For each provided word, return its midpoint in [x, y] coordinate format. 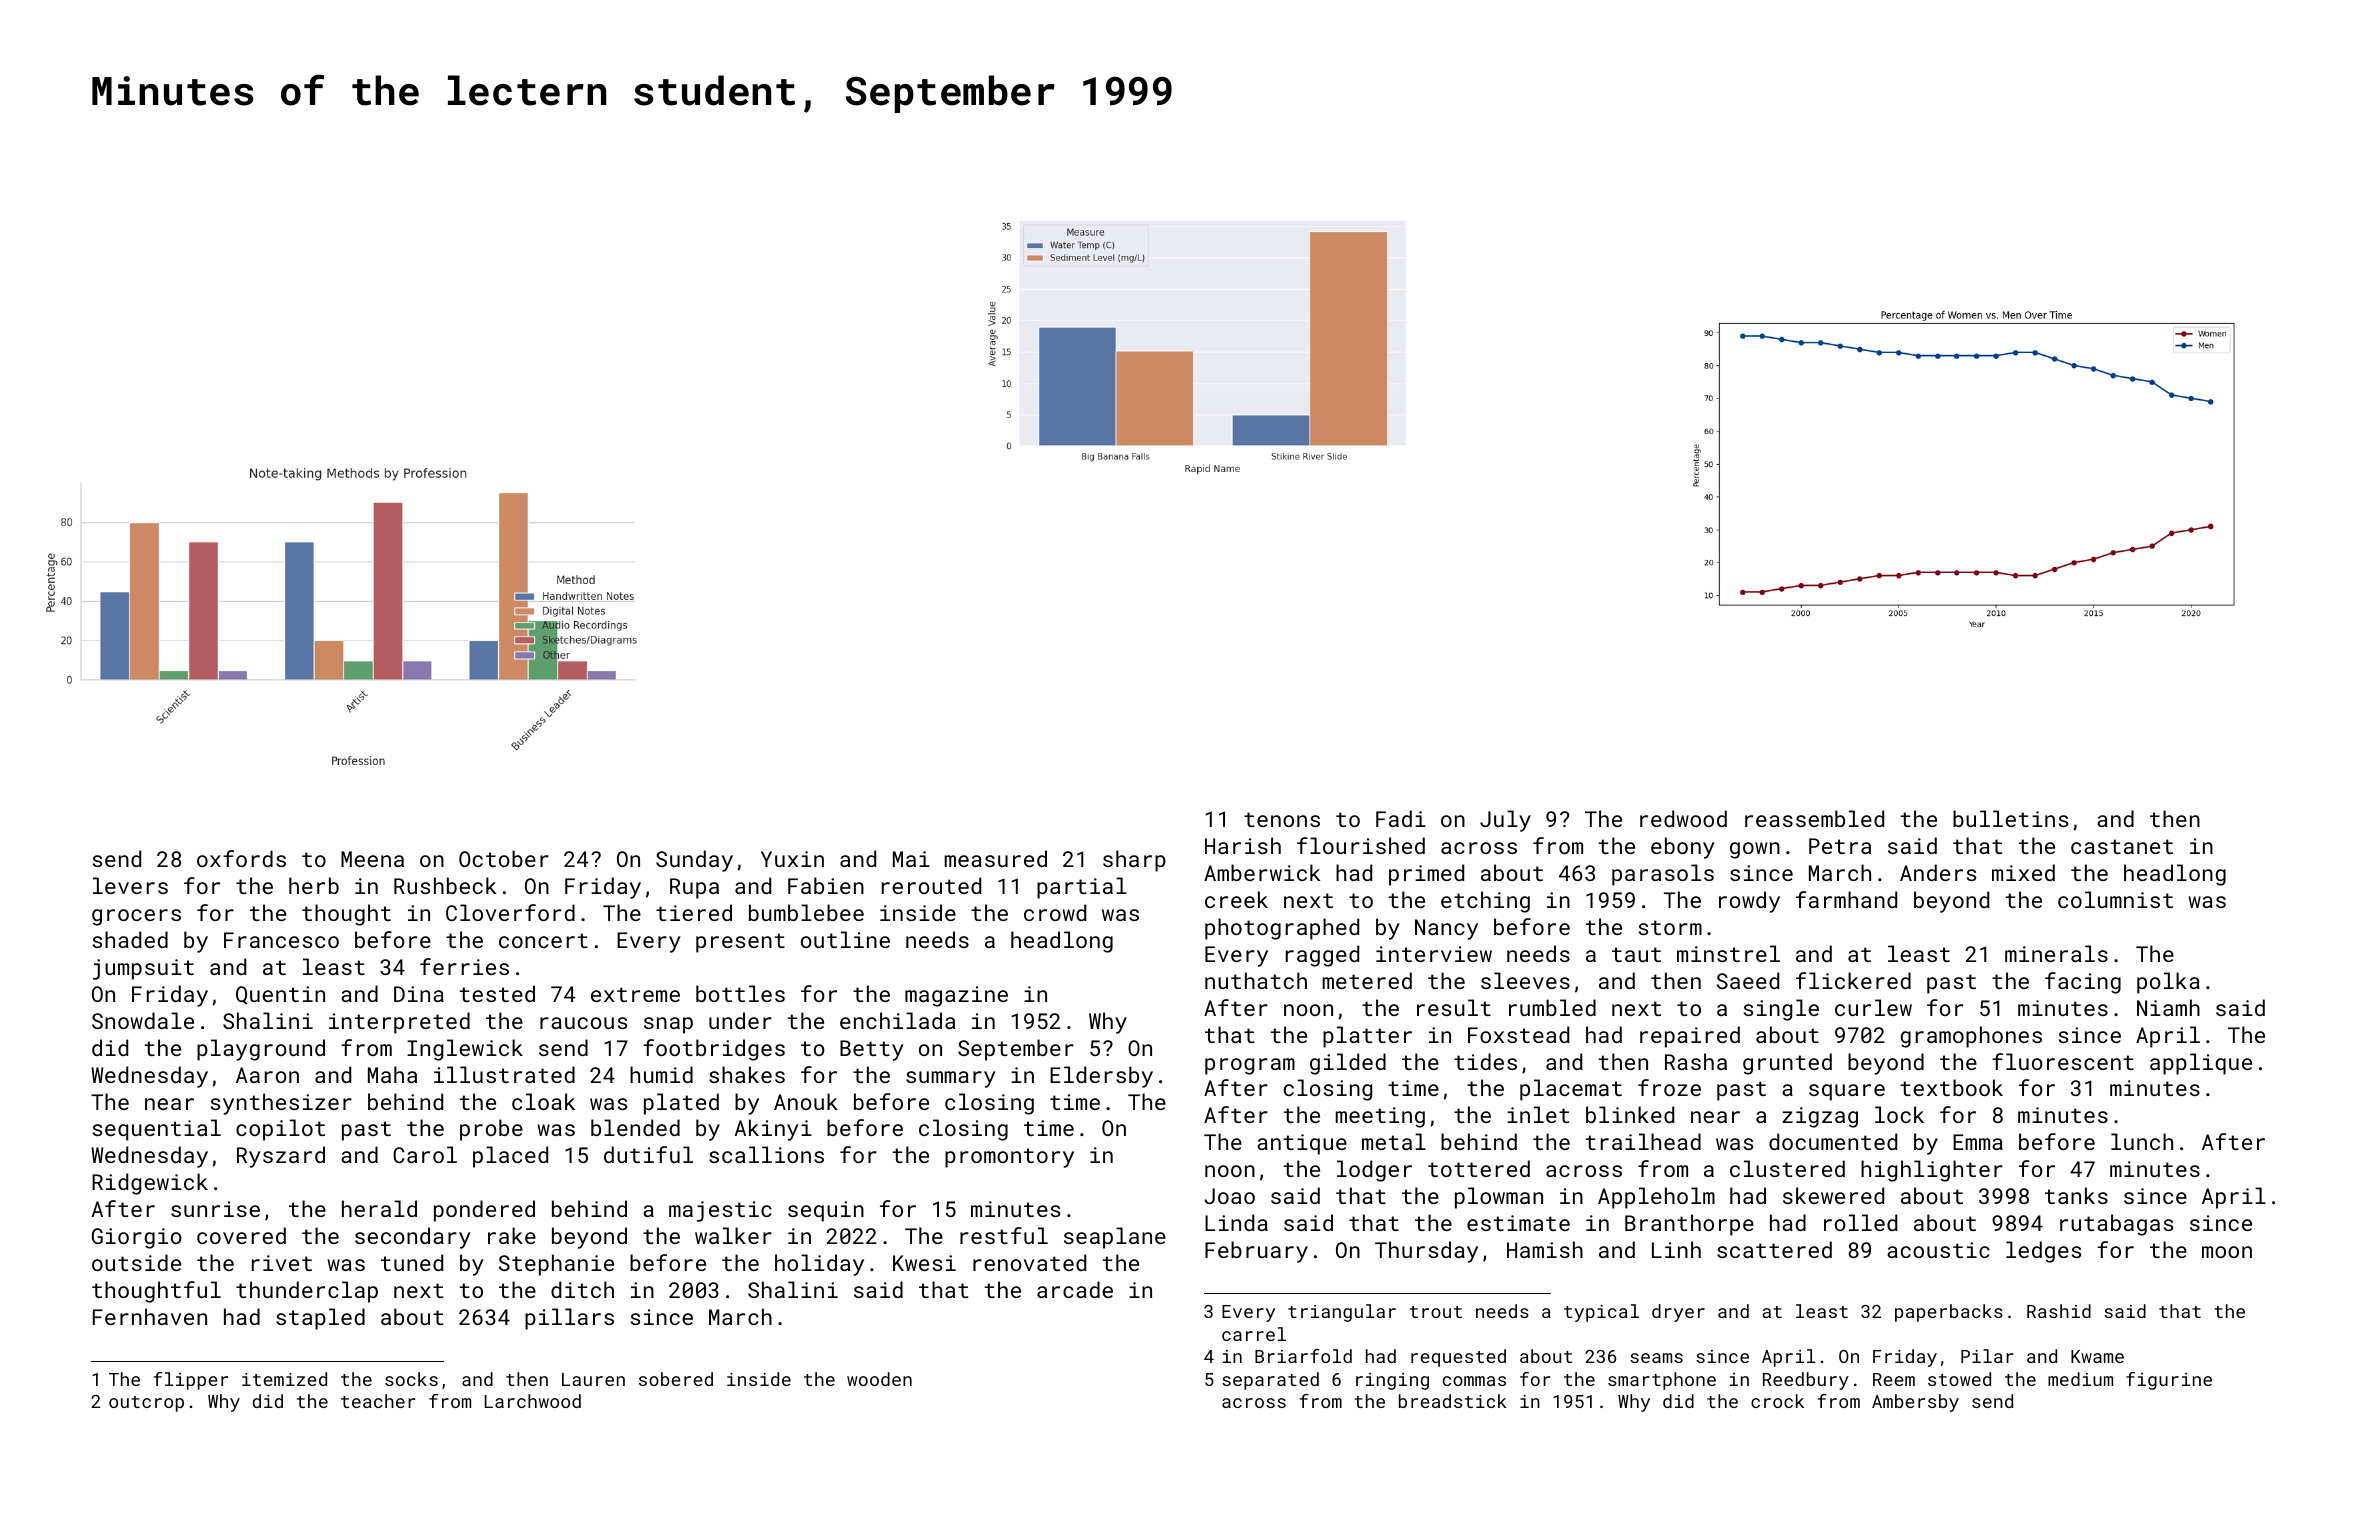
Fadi [1401, 818]
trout [1436, 1312]
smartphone [1662, 1381]
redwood [1683, 818]
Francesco [281, 940]
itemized [284, 1379]
